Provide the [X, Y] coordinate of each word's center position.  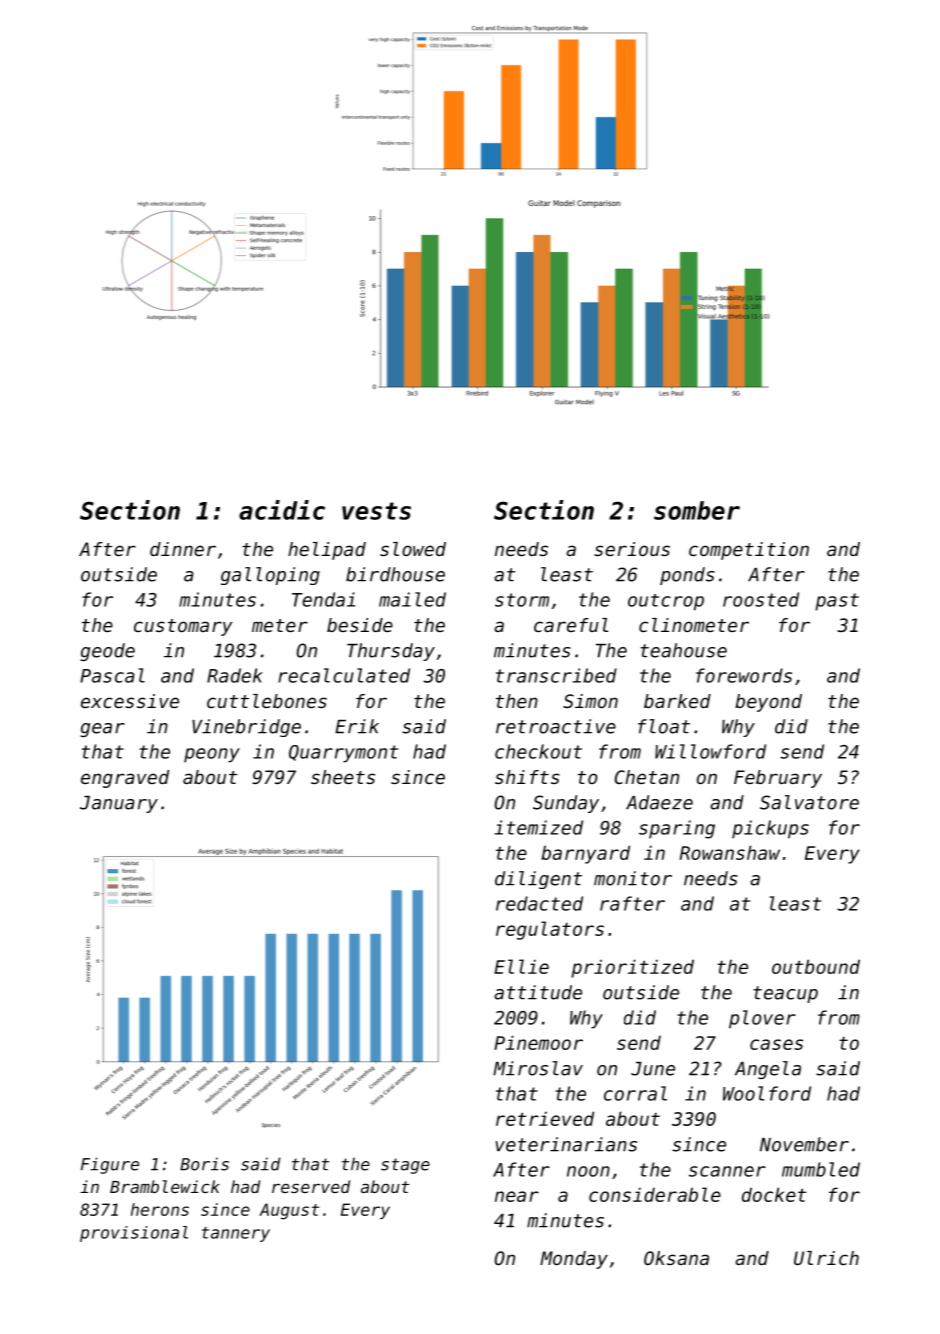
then [517, 701]
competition [749, 551]
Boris [204, 1164]
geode [107, 652]
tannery [236, 1234]
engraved [125, 779]
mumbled [821, 1169]
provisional [134, 1234]
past [837, 602]
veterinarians [566, 1144]
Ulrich [826, 1258]
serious [632, 549]
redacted [539, 903]
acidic [282, 510]
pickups [770, 829]
